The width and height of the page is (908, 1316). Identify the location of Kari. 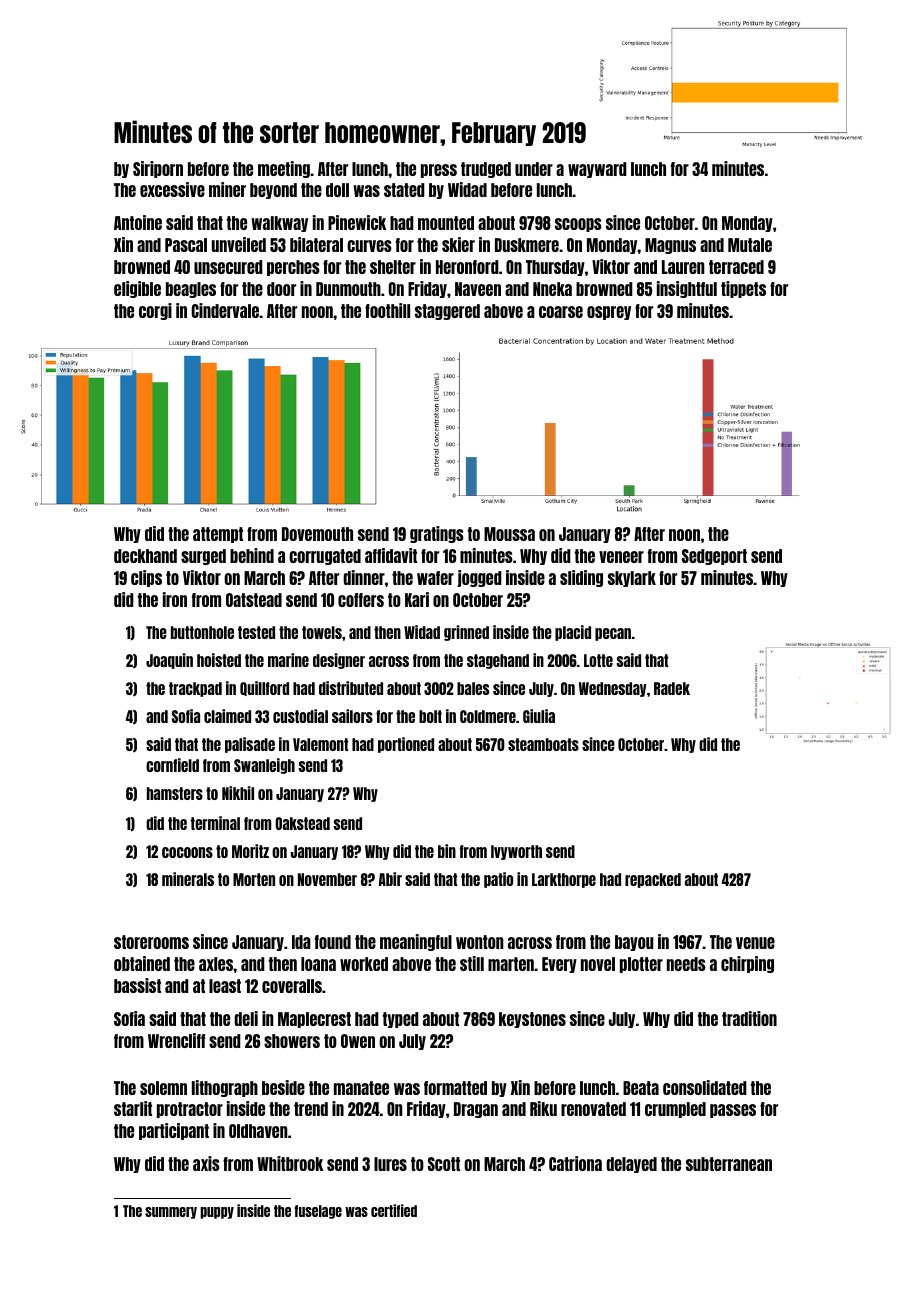
(417, 599).
